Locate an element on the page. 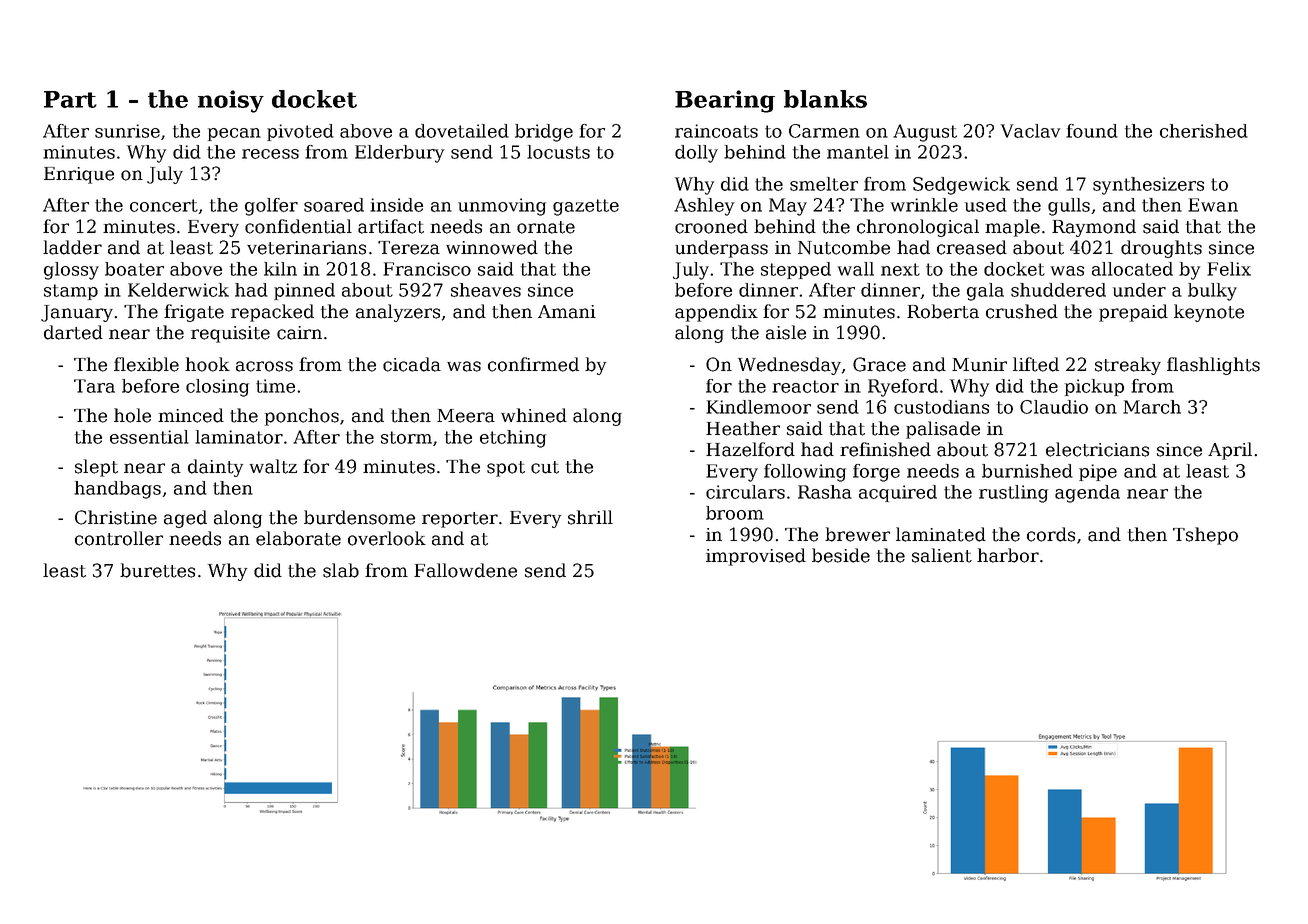 Image resolution: width=1308 pixels, height=924 pixels. cicada is located at coordinates (412, 364).
